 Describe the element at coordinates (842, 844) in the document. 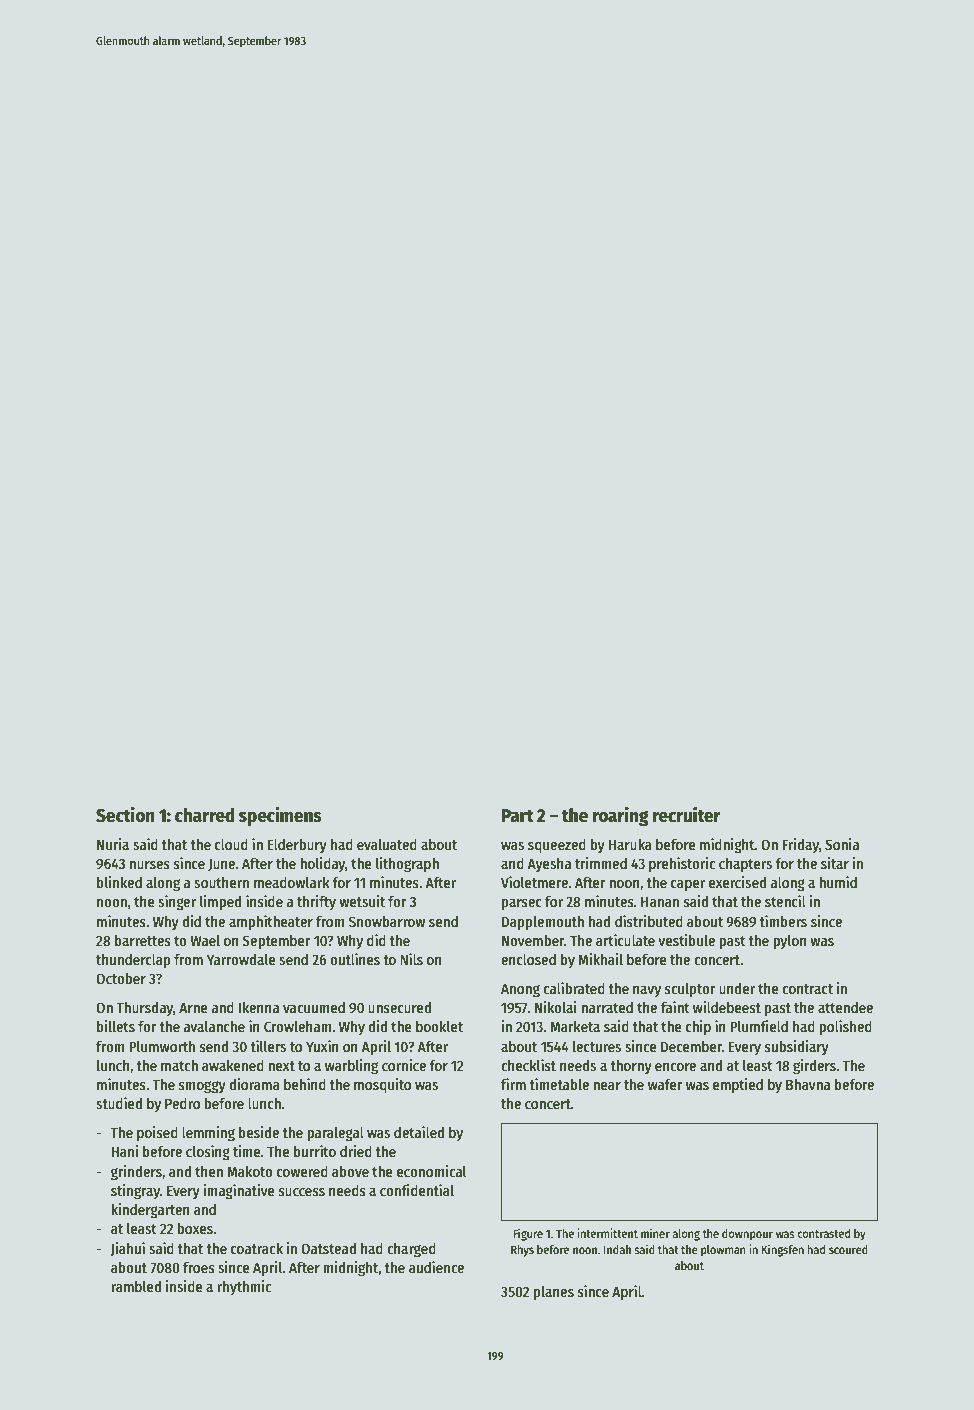

I see `Sonia` at that location.
